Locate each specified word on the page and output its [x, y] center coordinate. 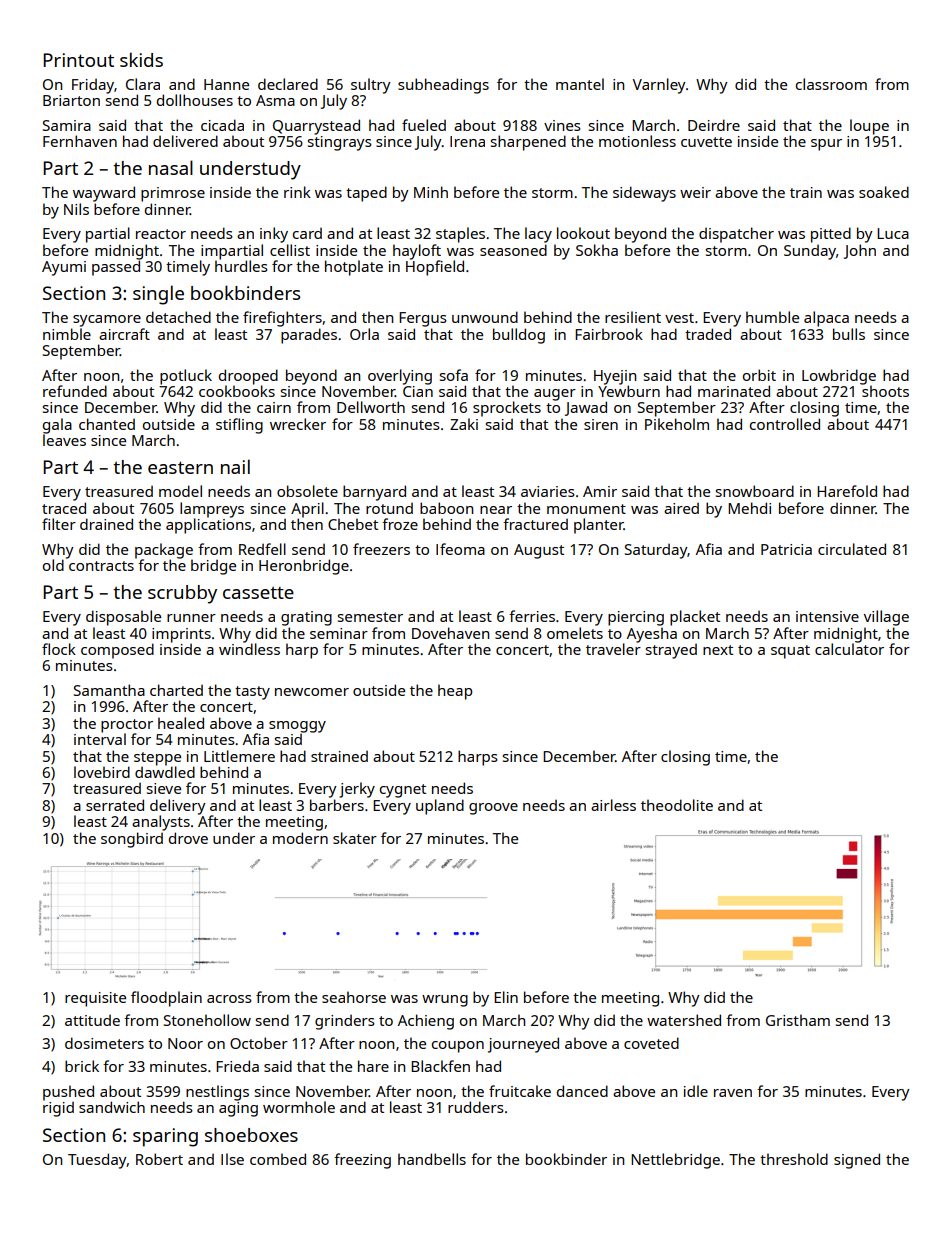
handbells [432, 1159]
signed [857, 1161]
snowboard [755, 491]
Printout [78, 60]
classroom [831, 84]
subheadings [443, 86]
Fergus [423, 319]
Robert [159, 1159]
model [180, 491]
